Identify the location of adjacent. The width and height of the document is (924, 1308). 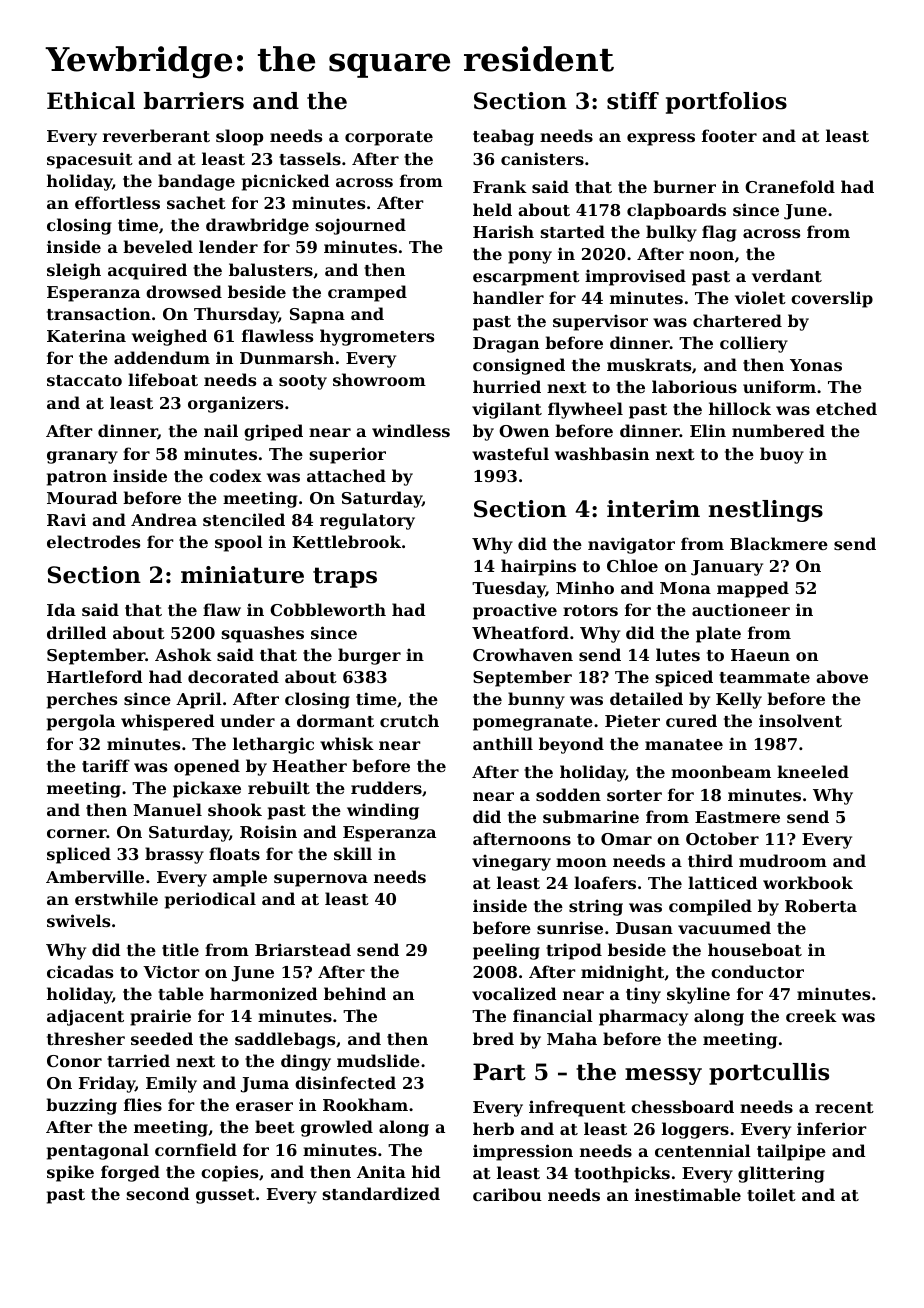
(85, 1017).
